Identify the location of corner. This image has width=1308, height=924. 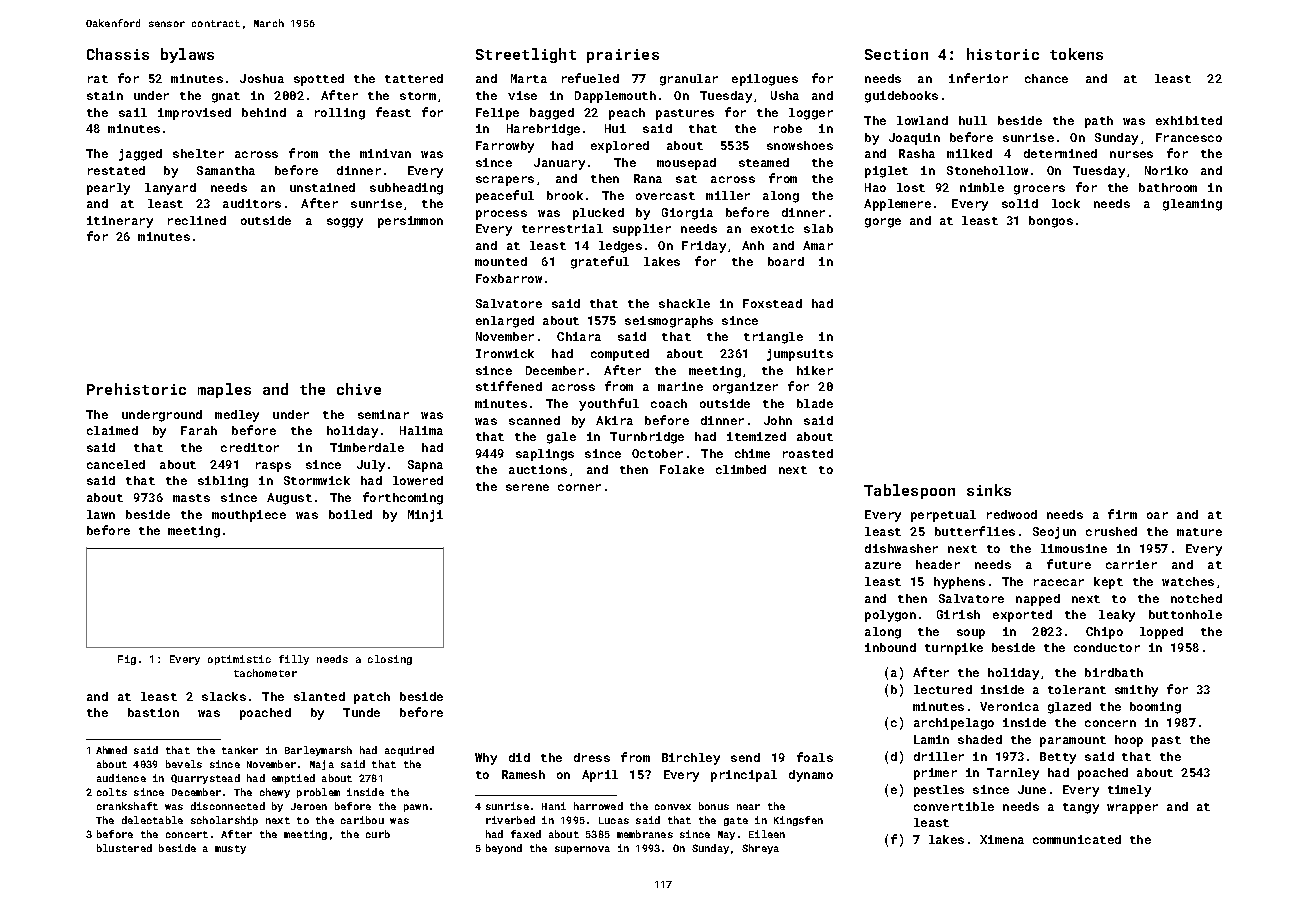
(579, 487).
